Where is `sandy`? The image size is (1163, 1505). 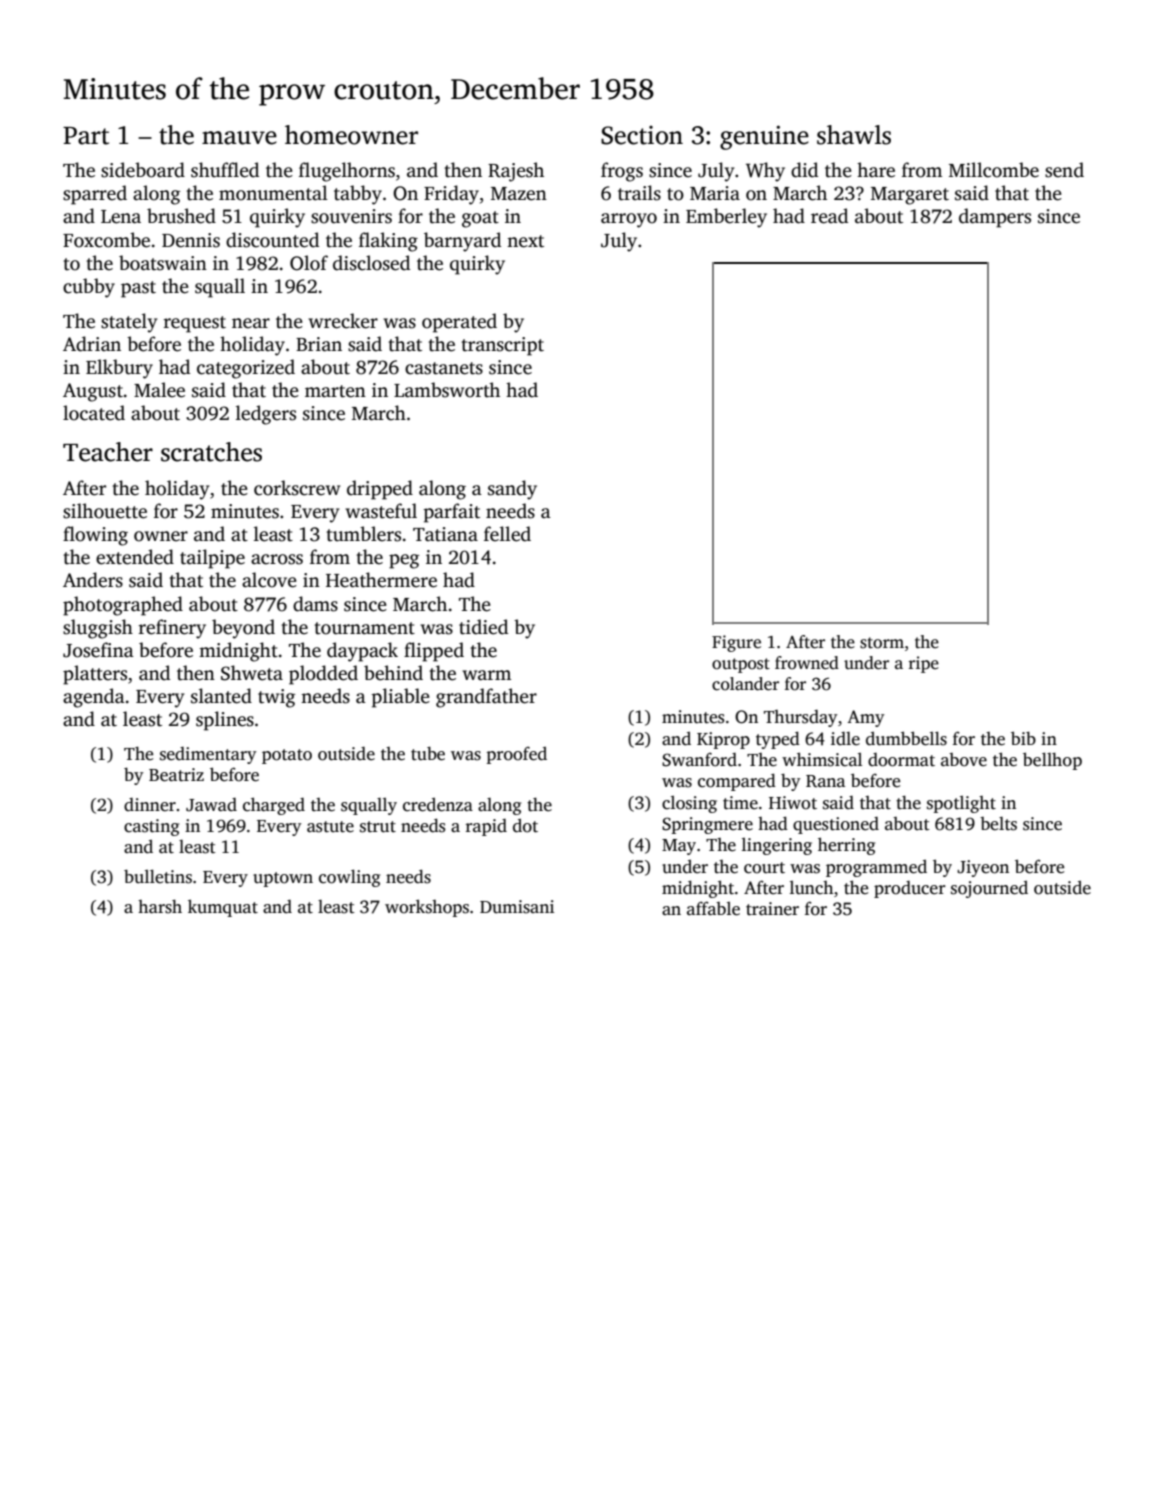
sandy is located at coordinates (512, 490).
